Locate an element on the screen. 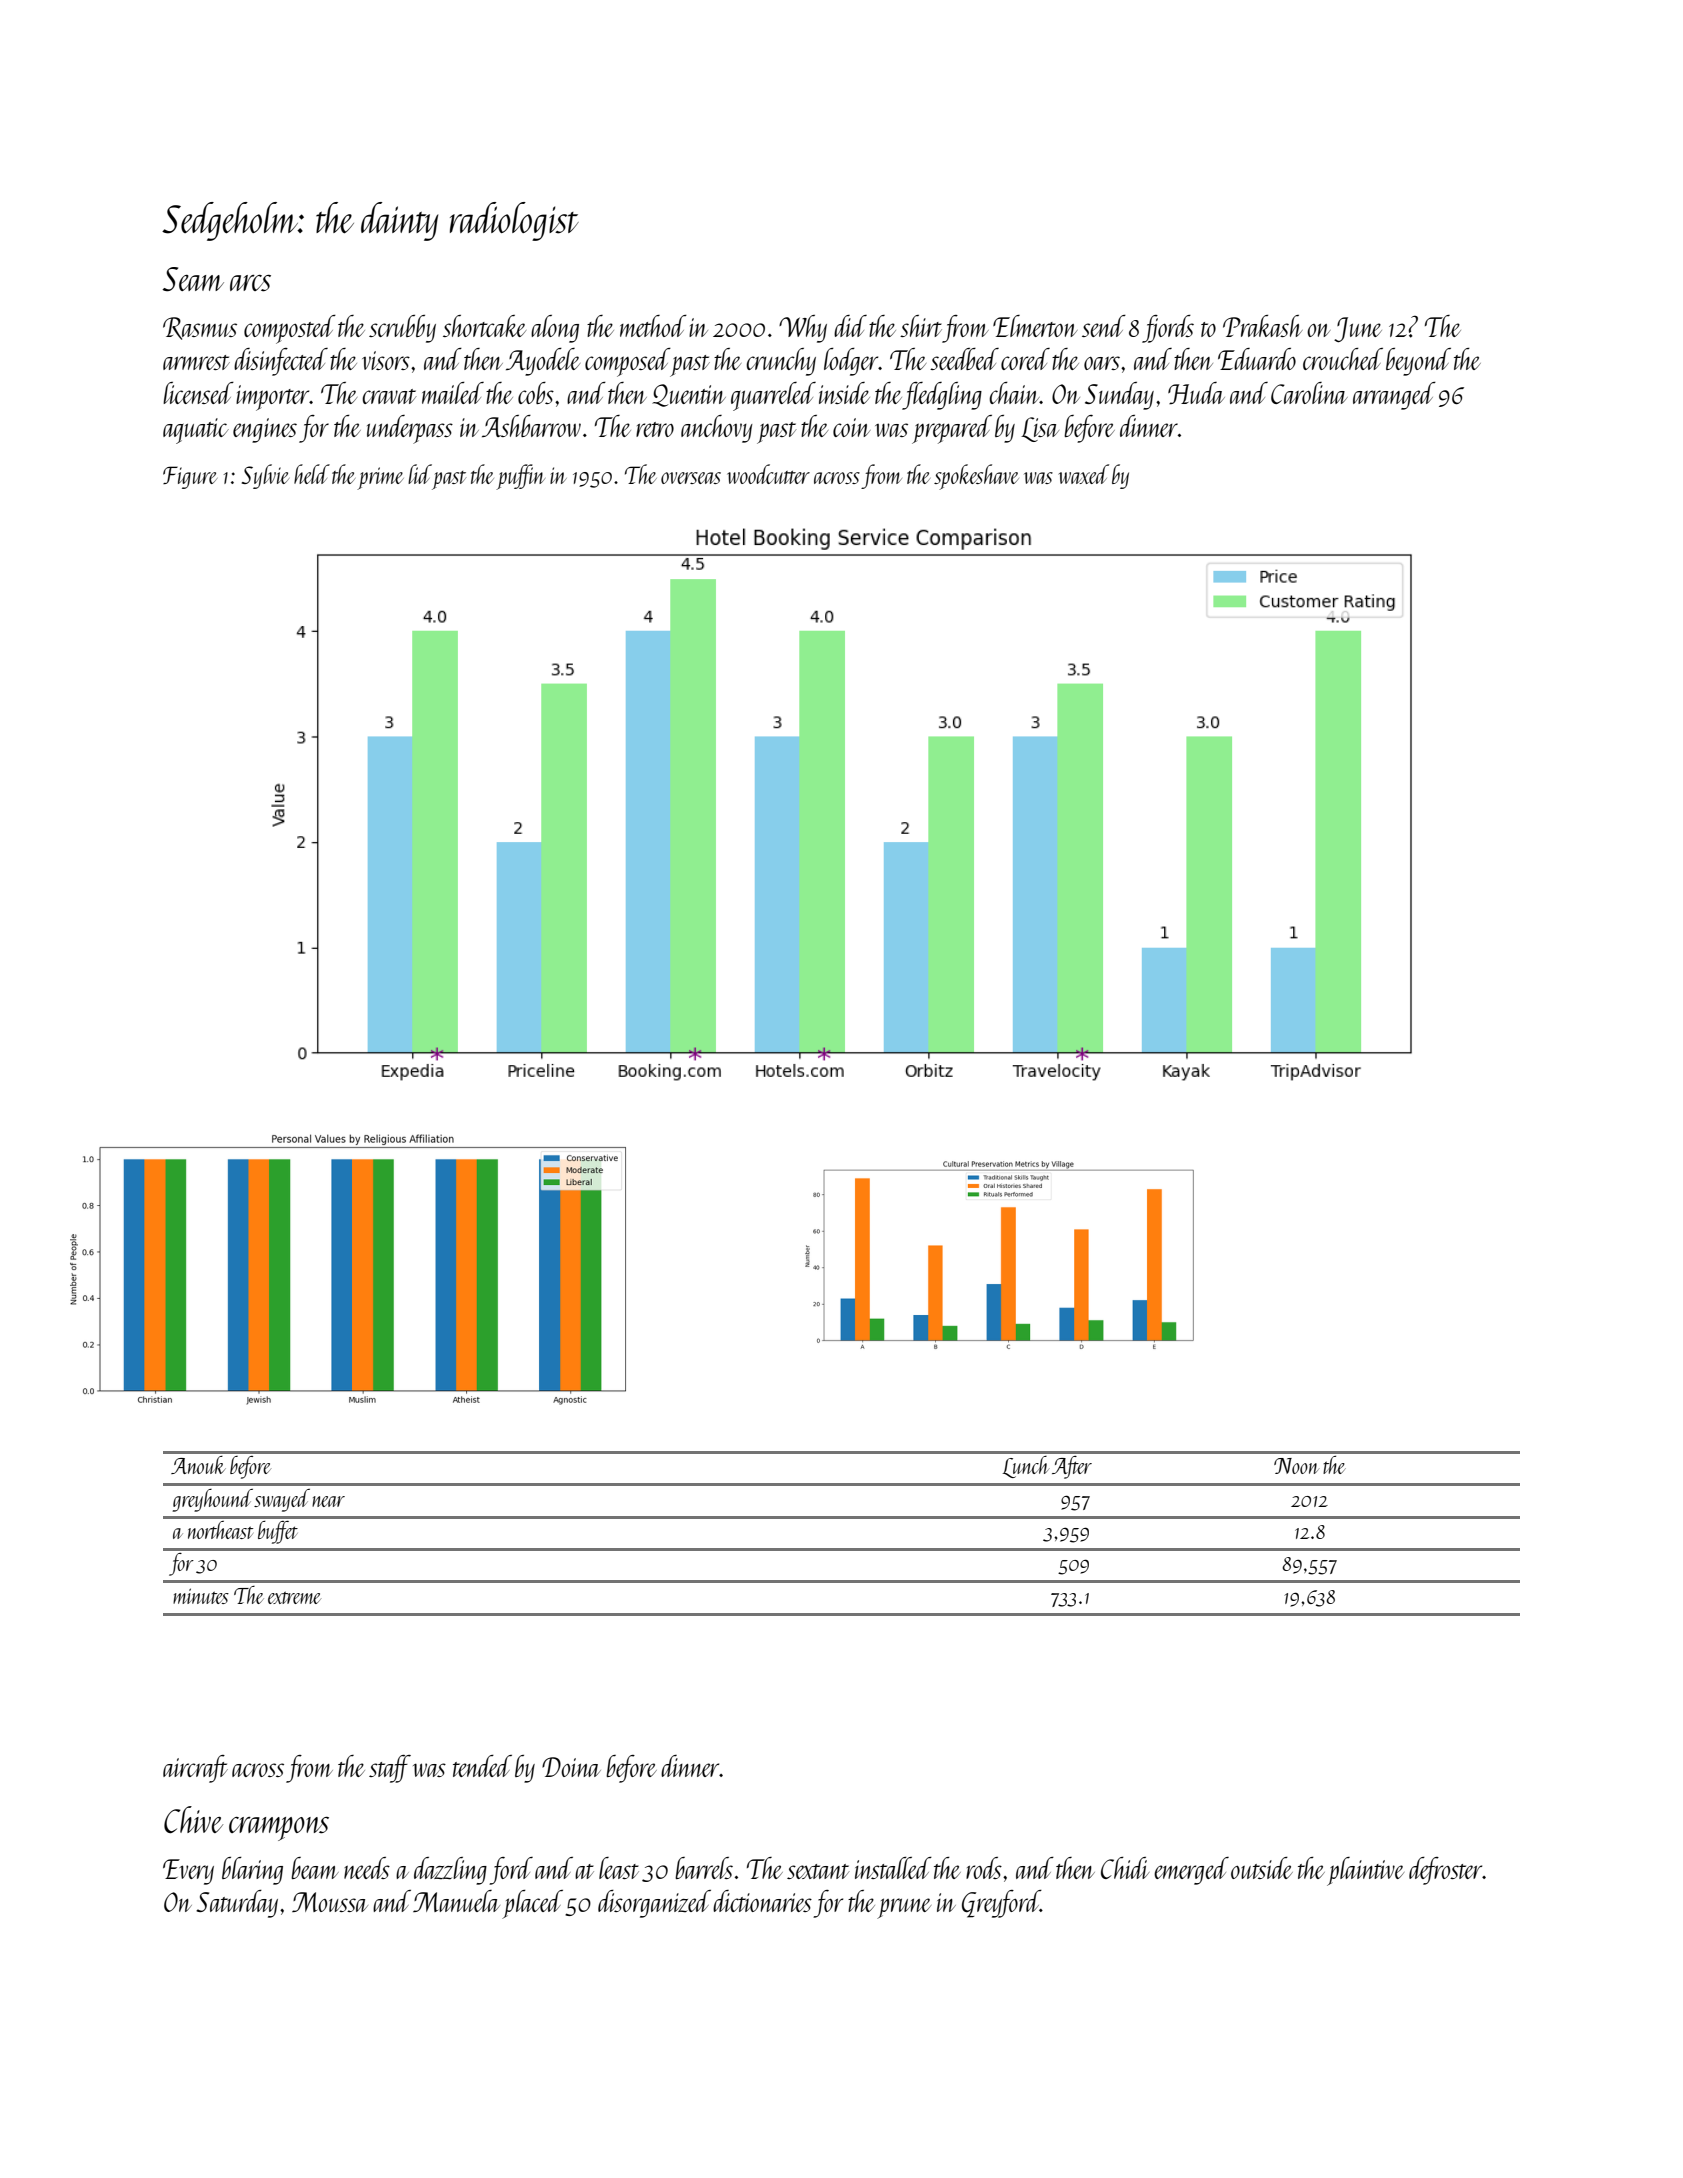 This screenshot has height=2178, width=1683. prime is located at coordinates (380, 478).
